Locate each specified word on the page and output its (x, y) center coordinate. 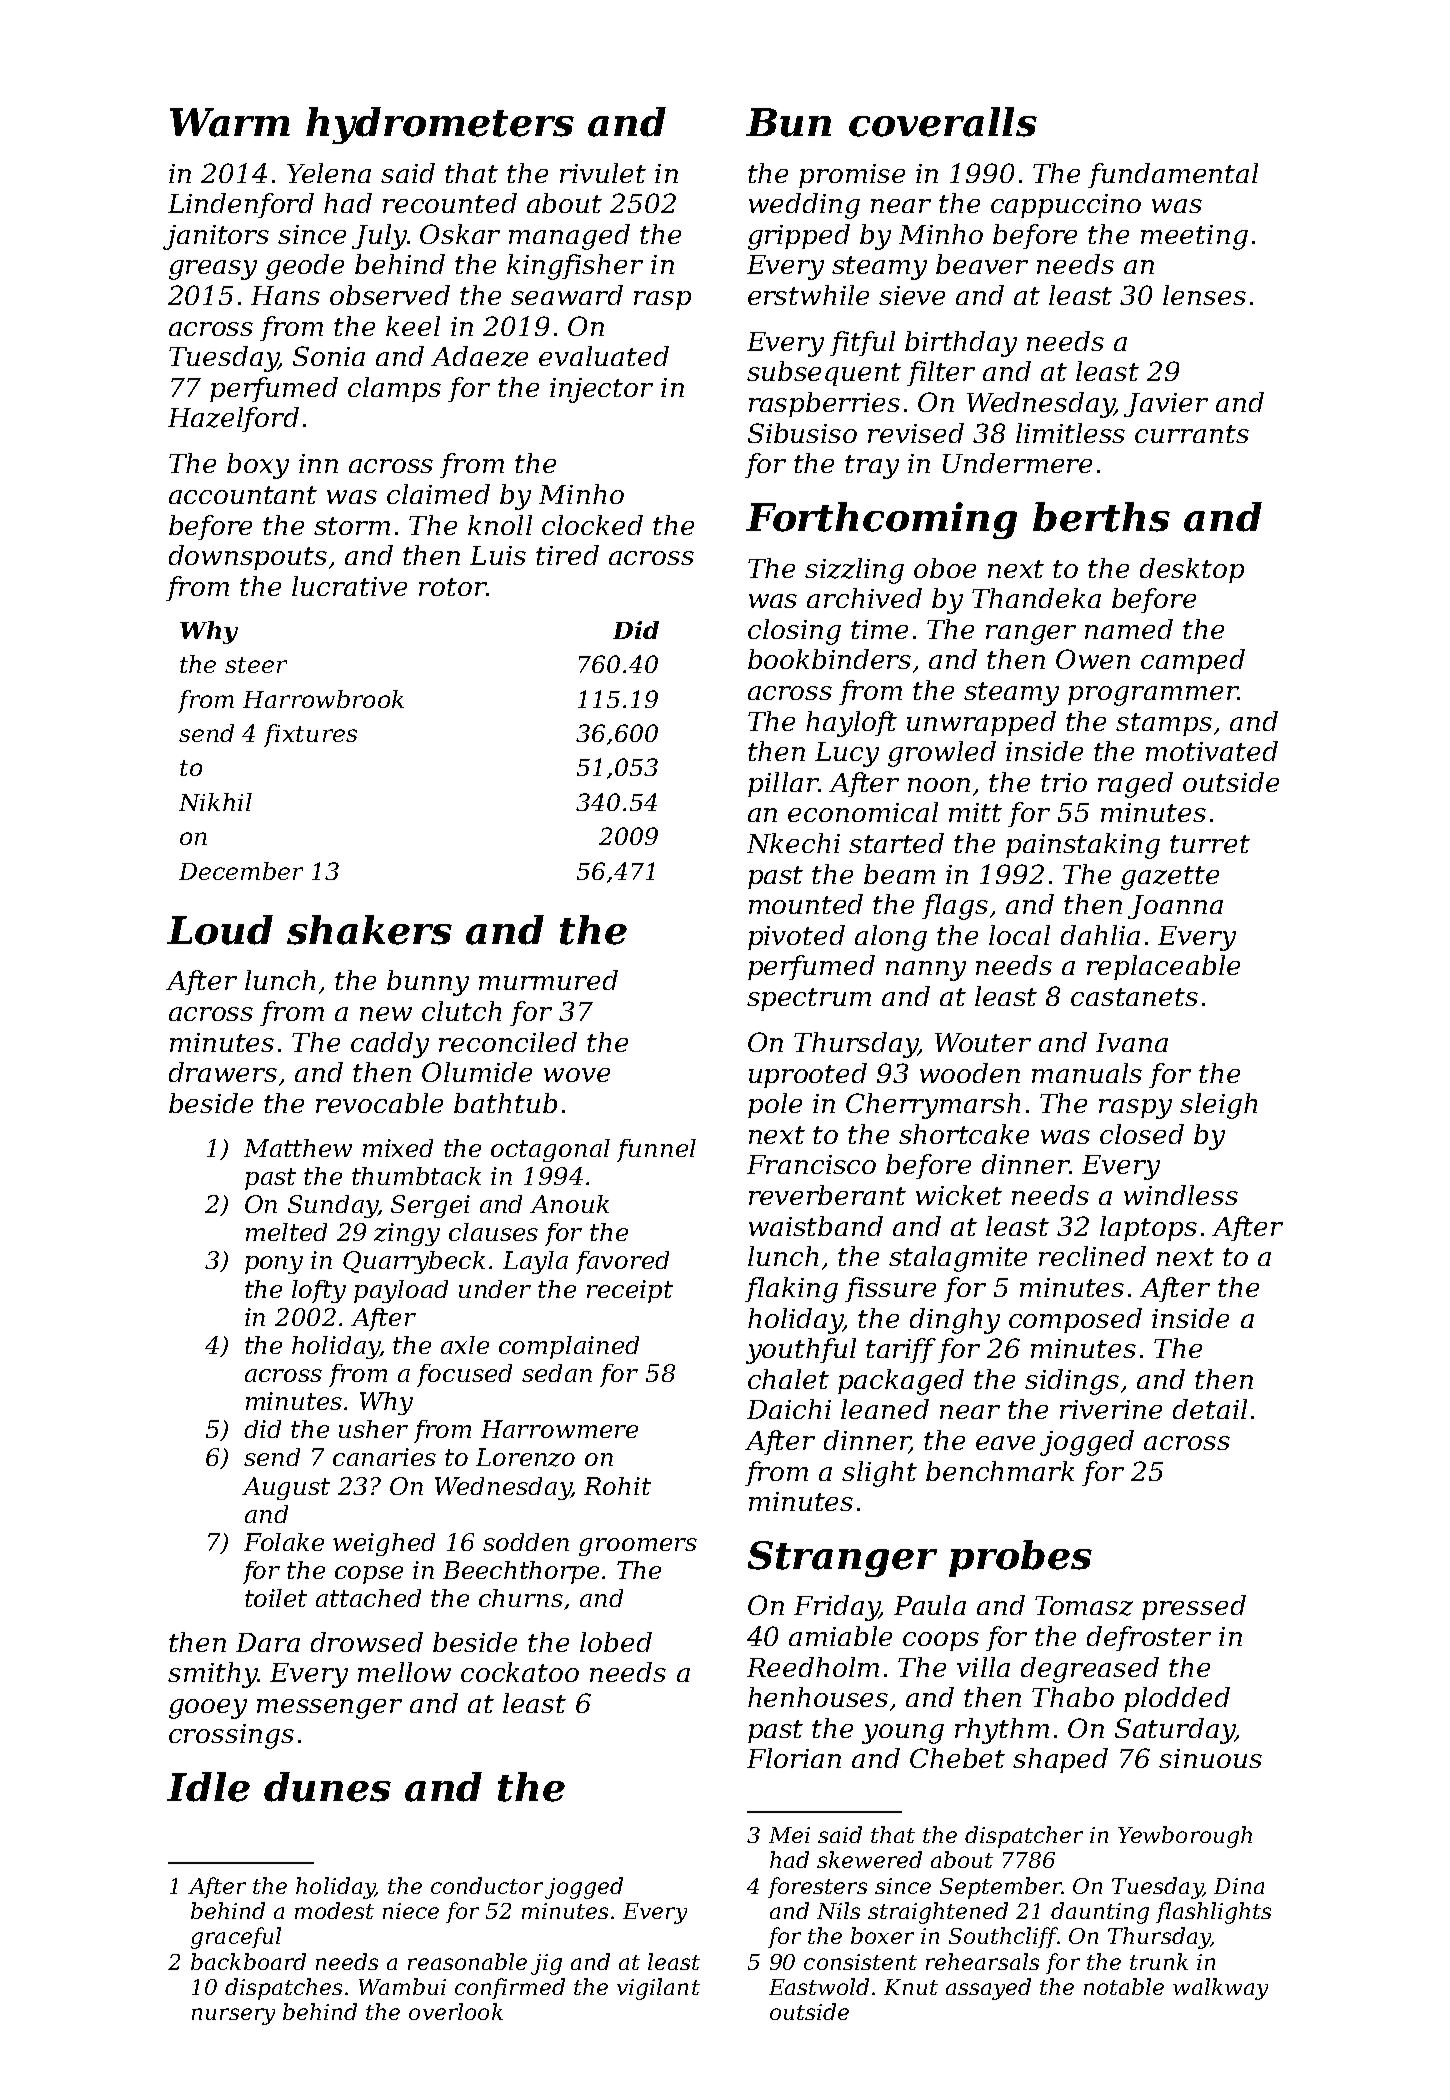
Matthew (298, 1148)
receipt (630, 1291)
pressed (1194, 1607)
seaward (567, 295)
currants (1192, 434)
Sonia (329, 356)
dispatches (283, 1989)
